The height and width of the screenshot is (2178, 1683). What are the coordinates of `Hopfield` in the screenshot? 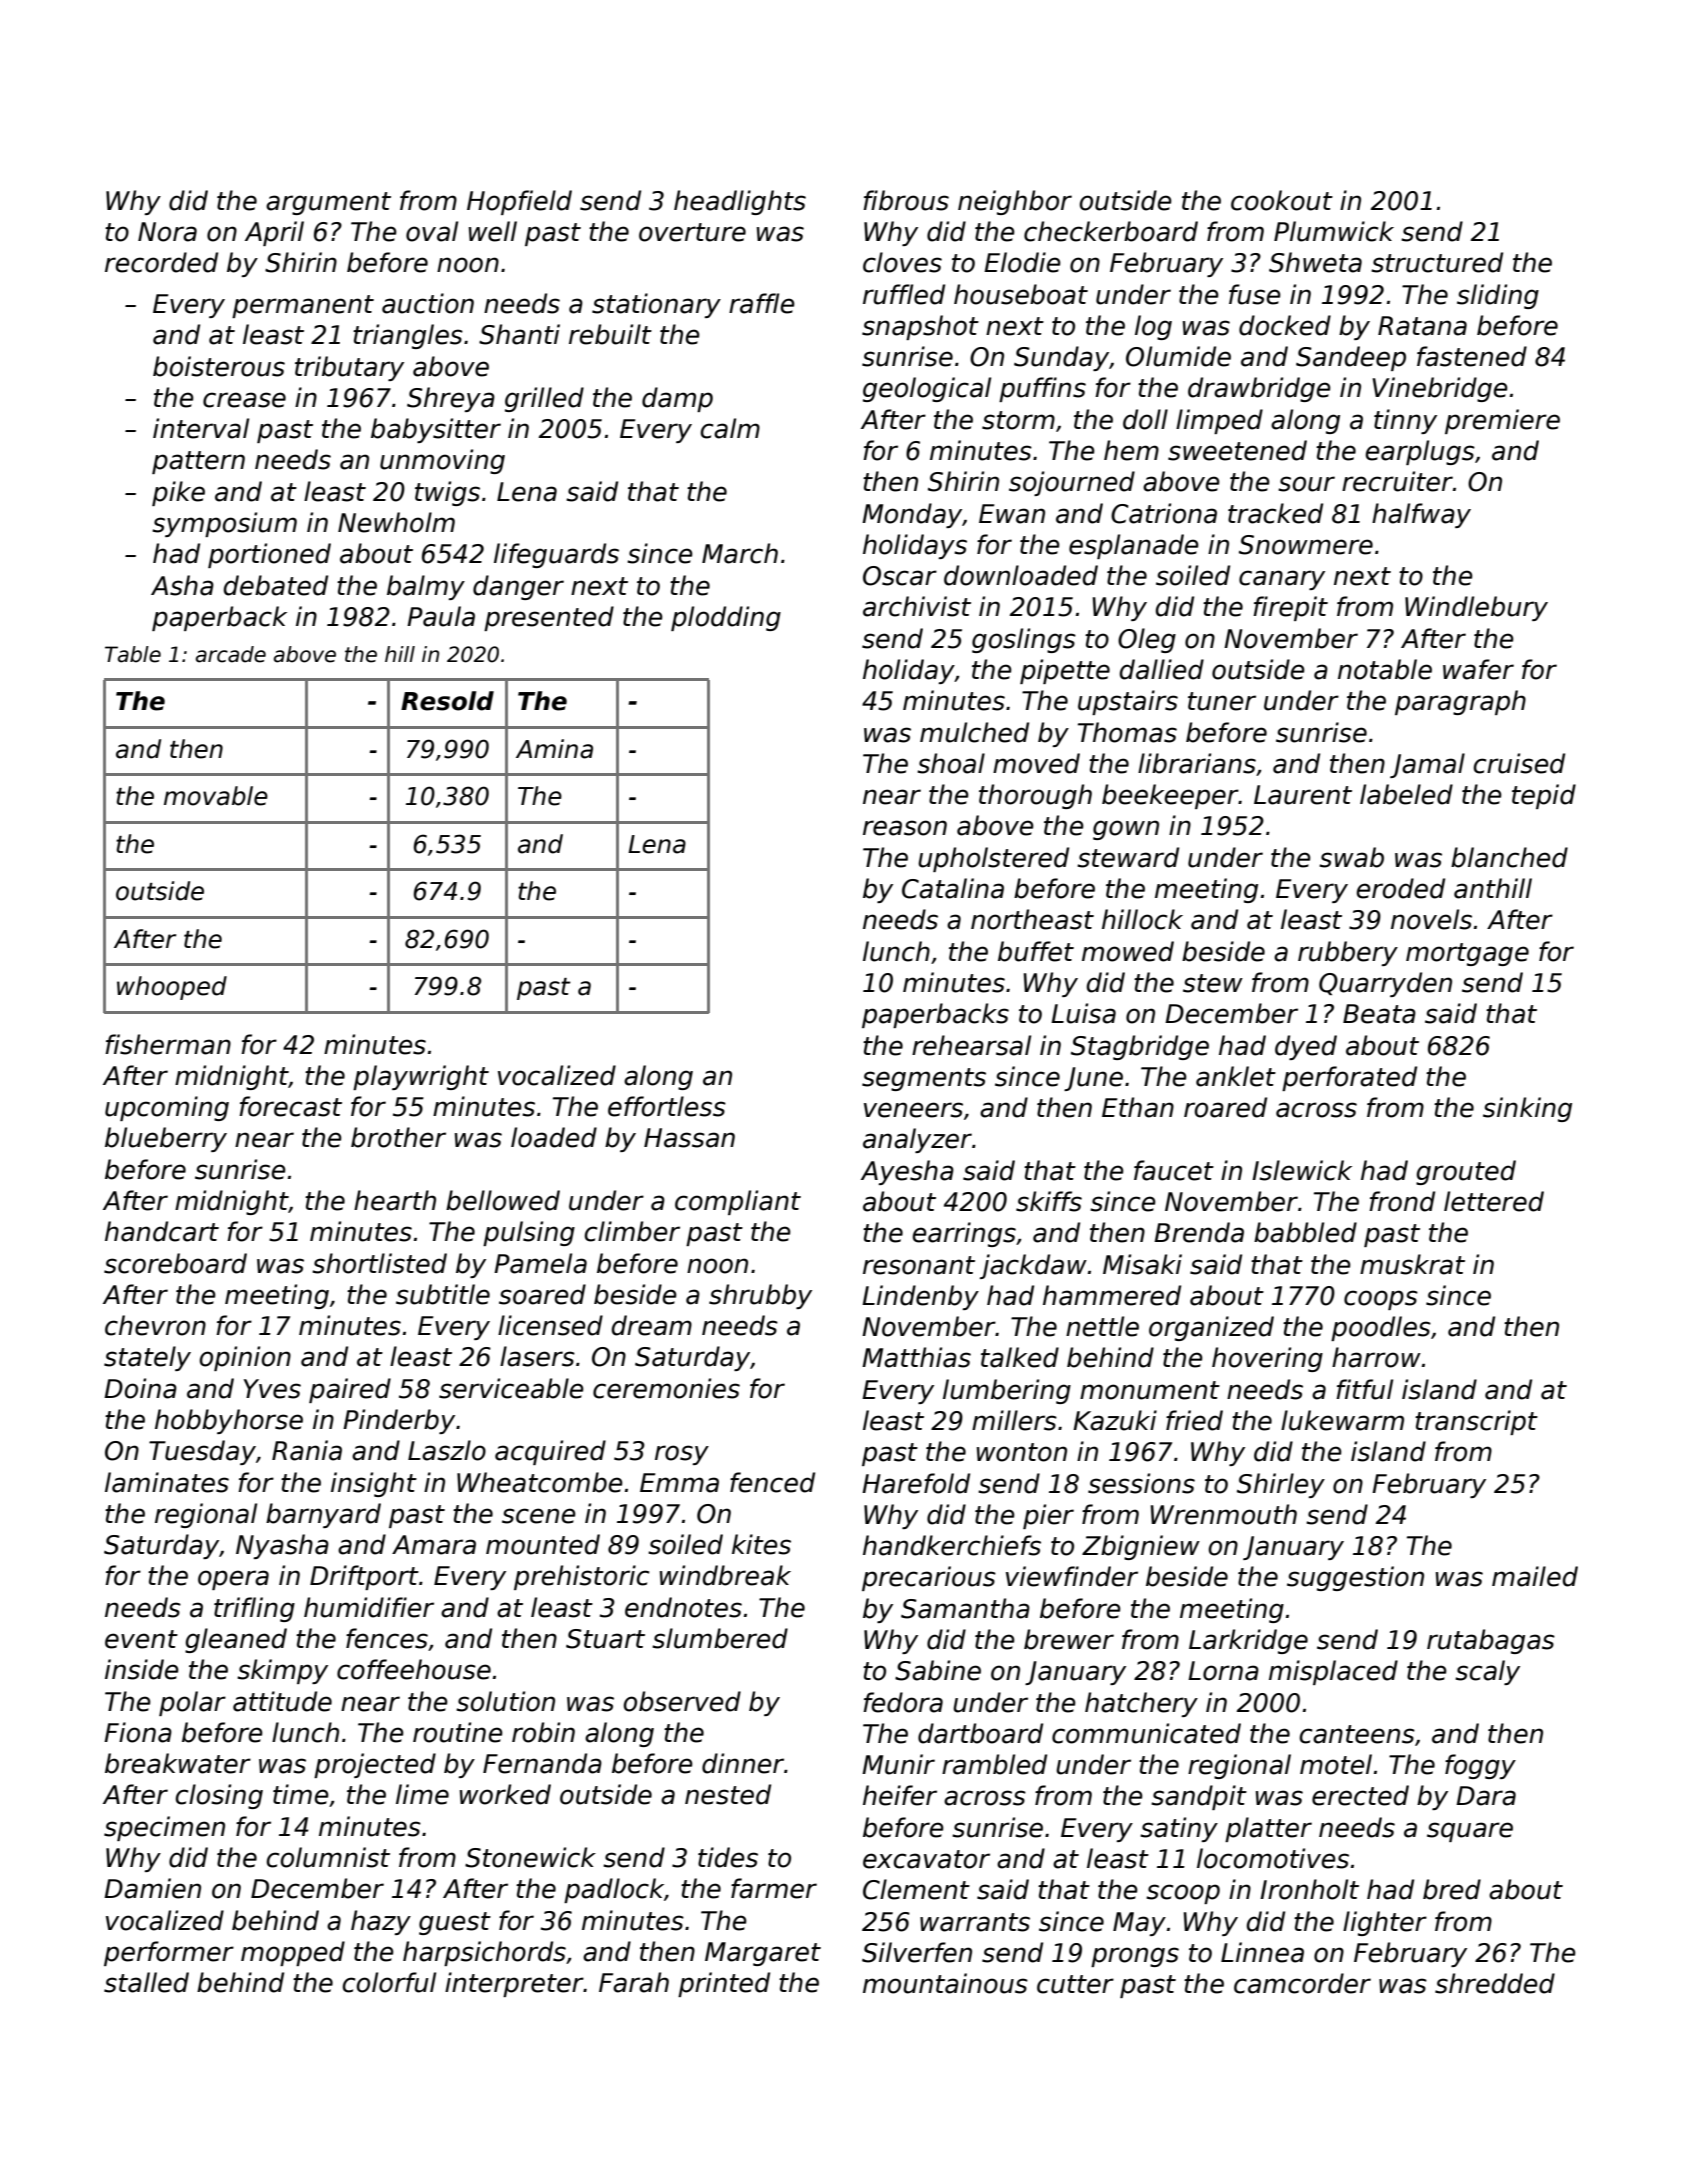 It's located at (519, 202).
